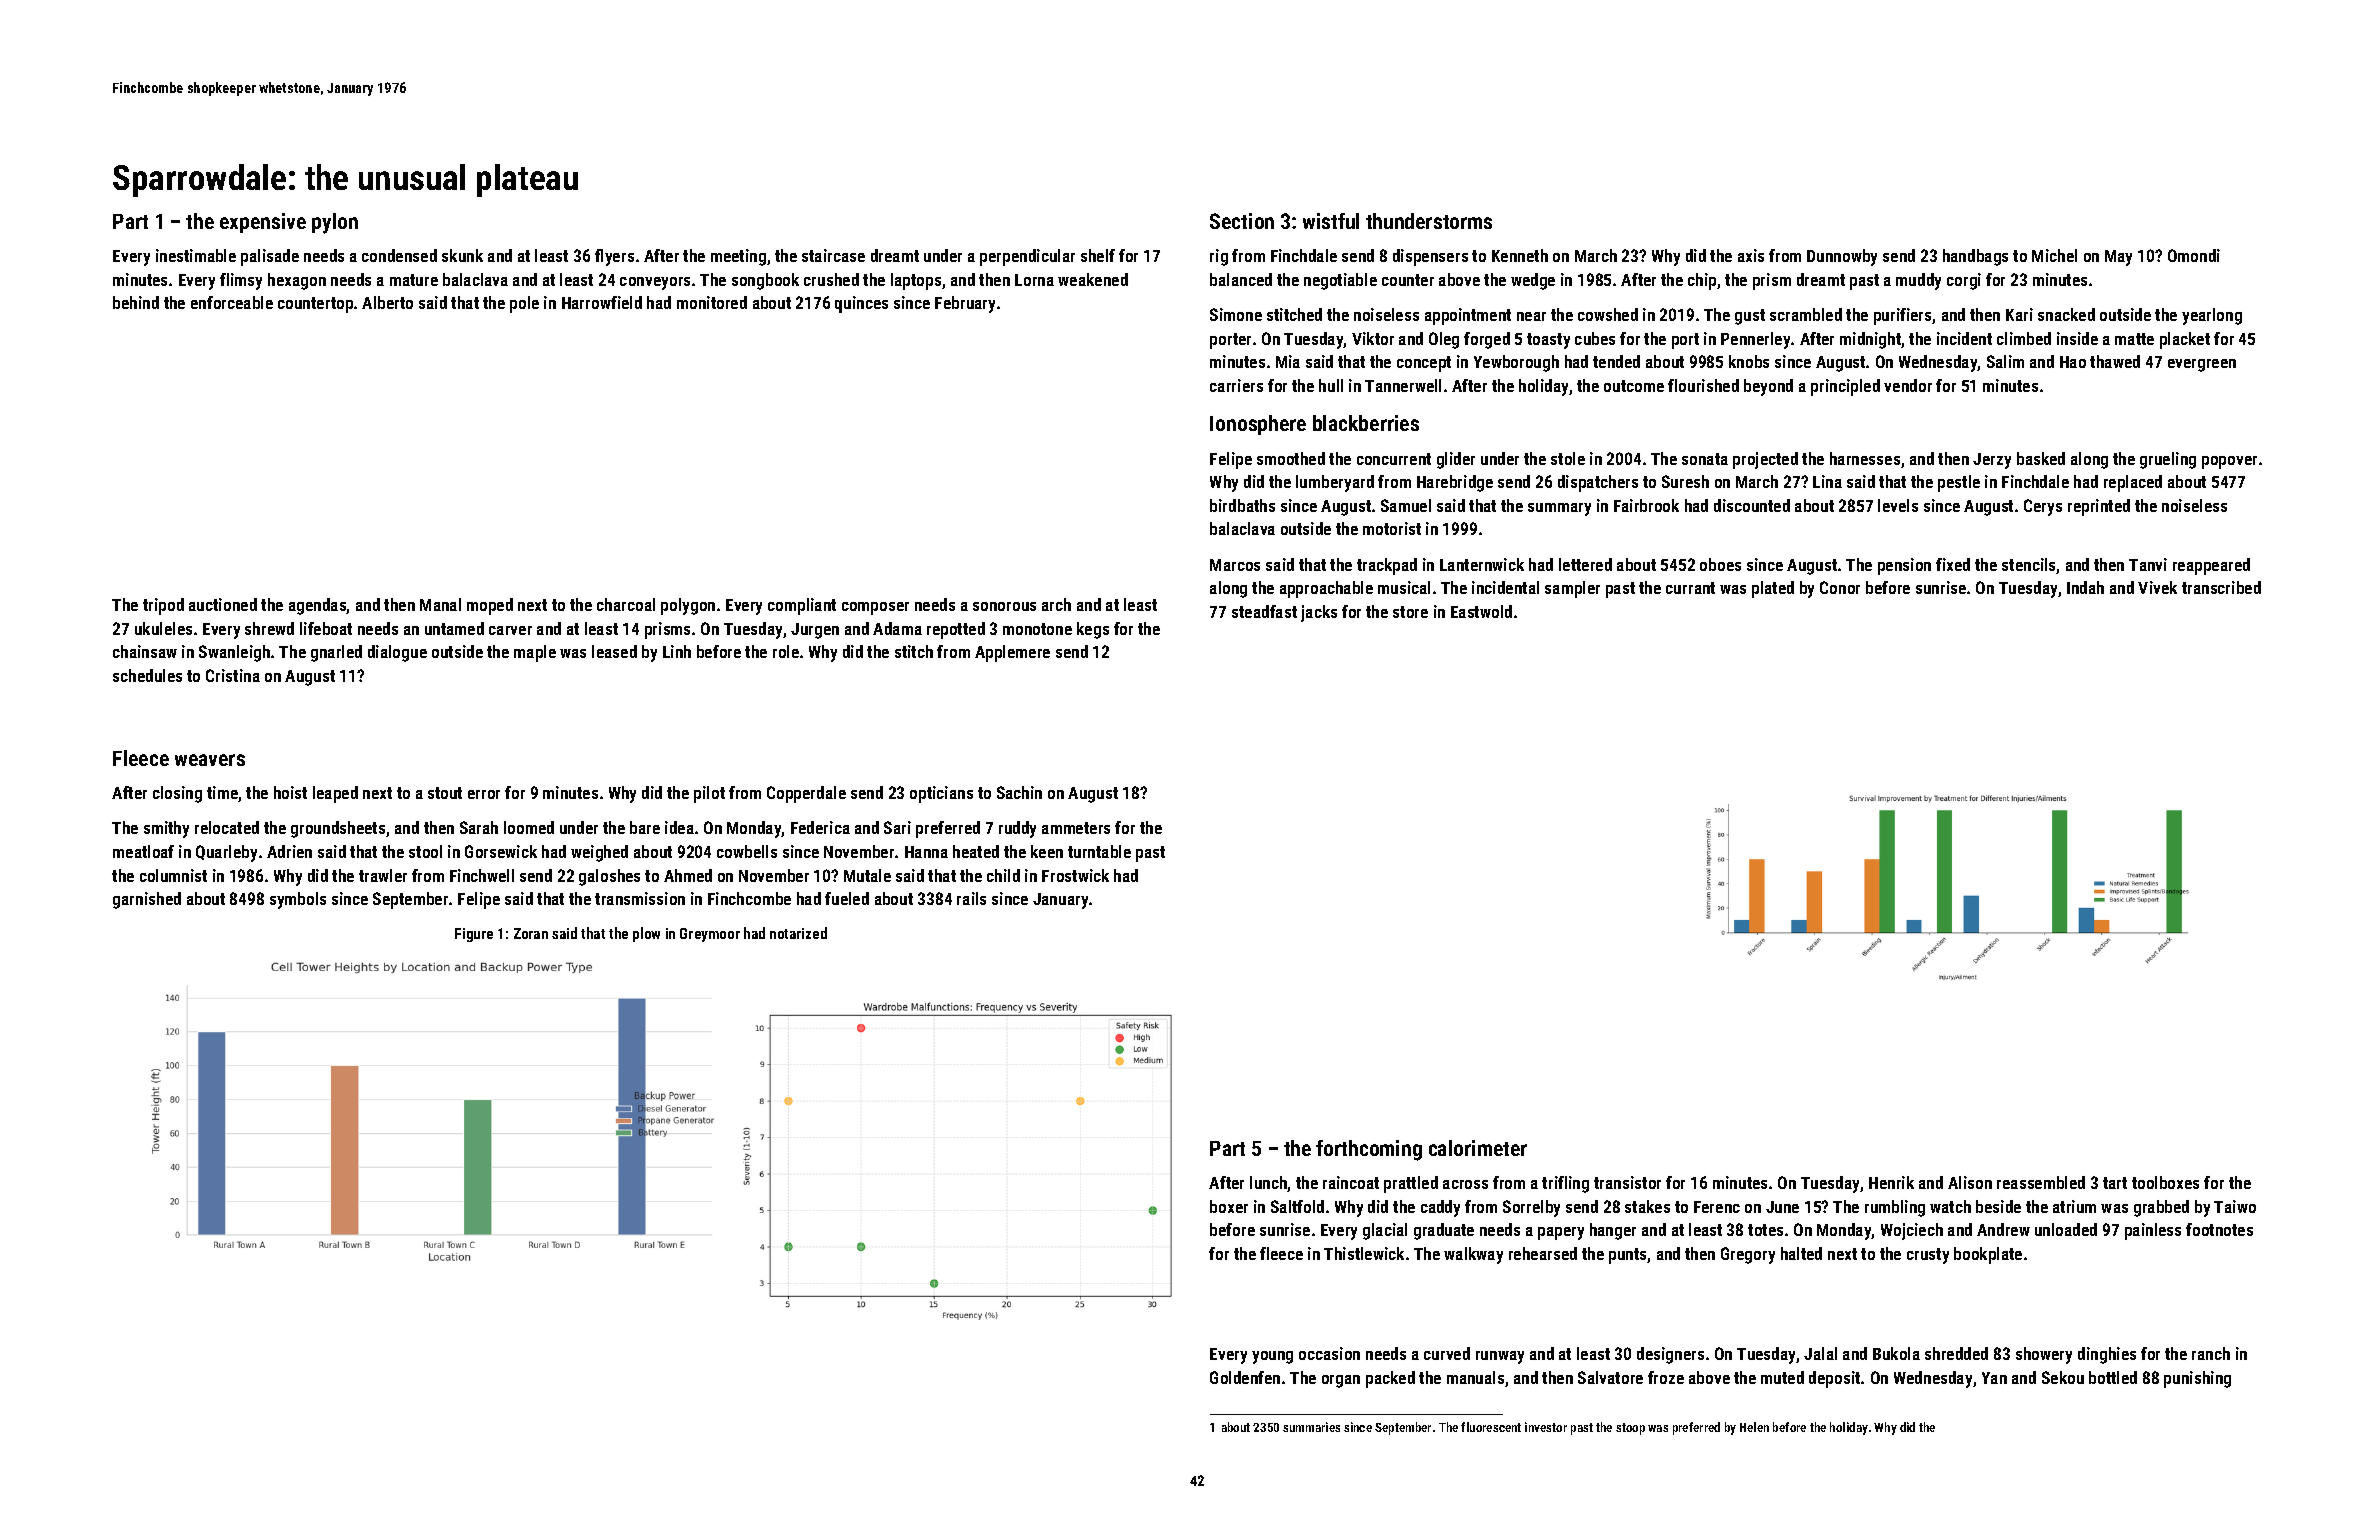 The width and height of the screenshot is (2380, 1540). What do you see at coordinates (1331, 221) in the screenshot?
I see `wistful` at bounding box center [1331, 221].
